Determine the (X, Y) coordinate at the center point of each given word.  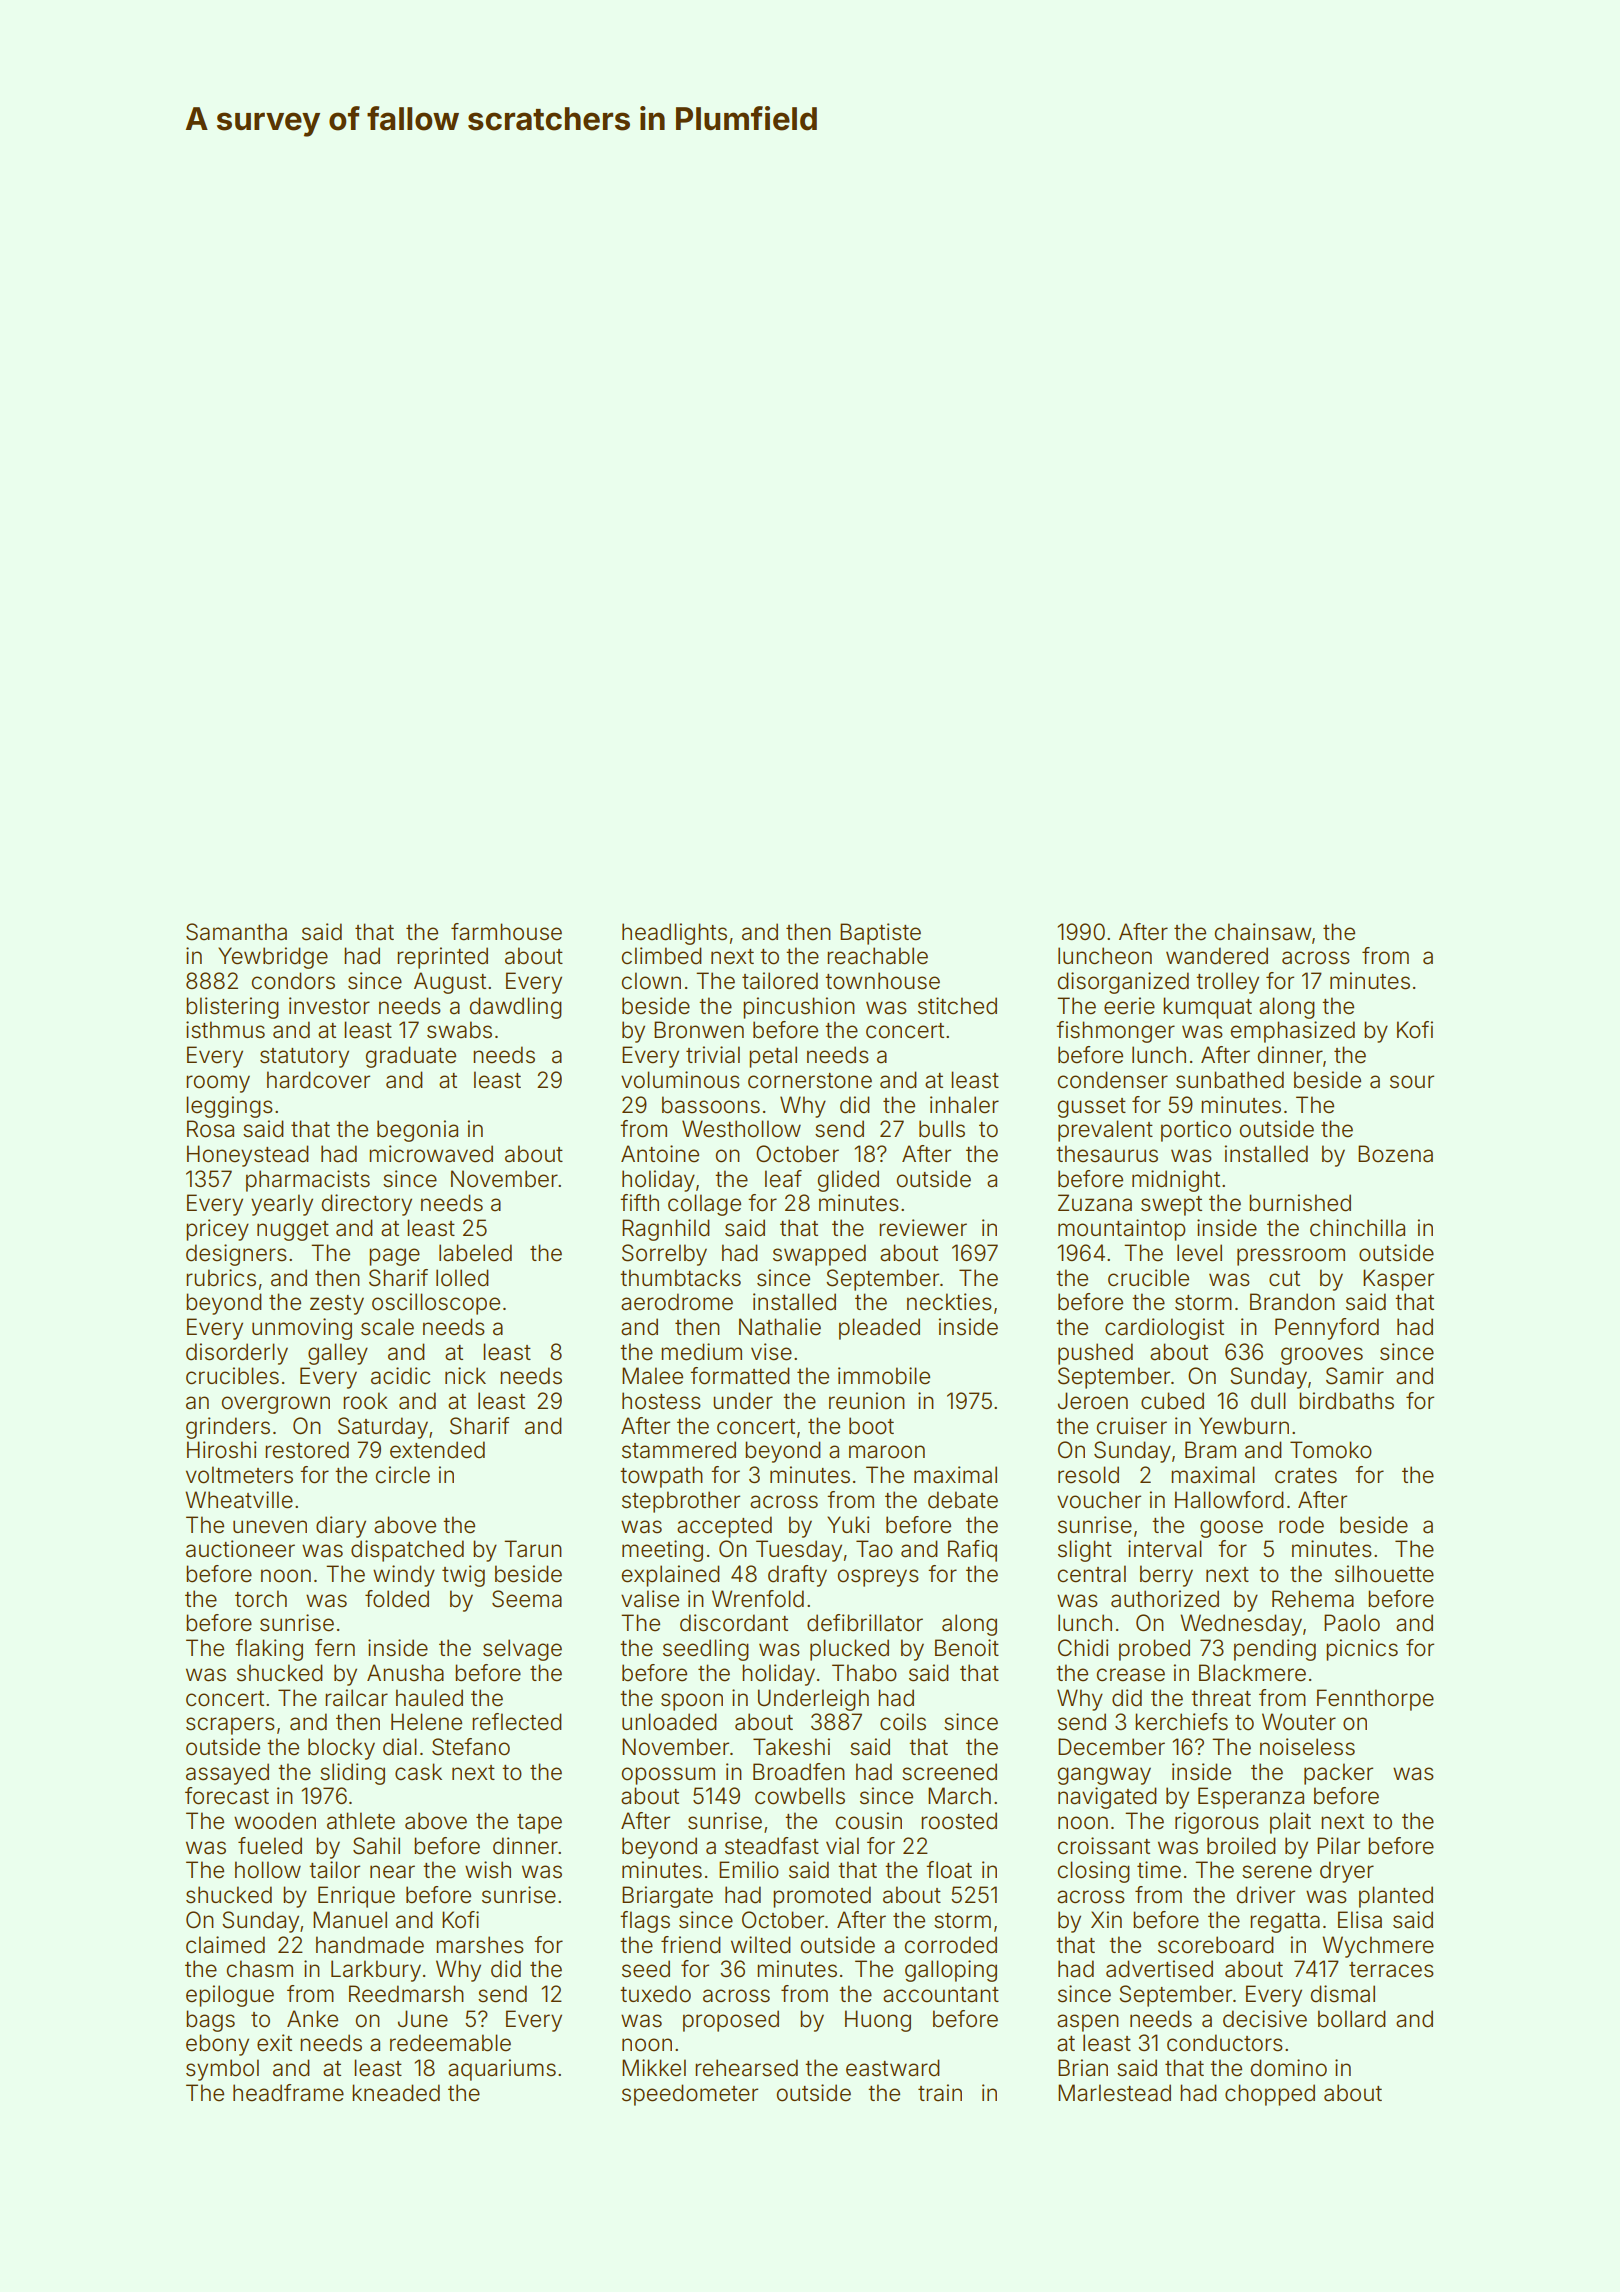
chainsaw (1262, 932)
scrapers (230, 1726)
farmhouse (506, 932)
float (949, 1870)
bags (210, 2021)
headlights (674, 934)
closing (1093, 1872)
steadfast (772, 1846)
